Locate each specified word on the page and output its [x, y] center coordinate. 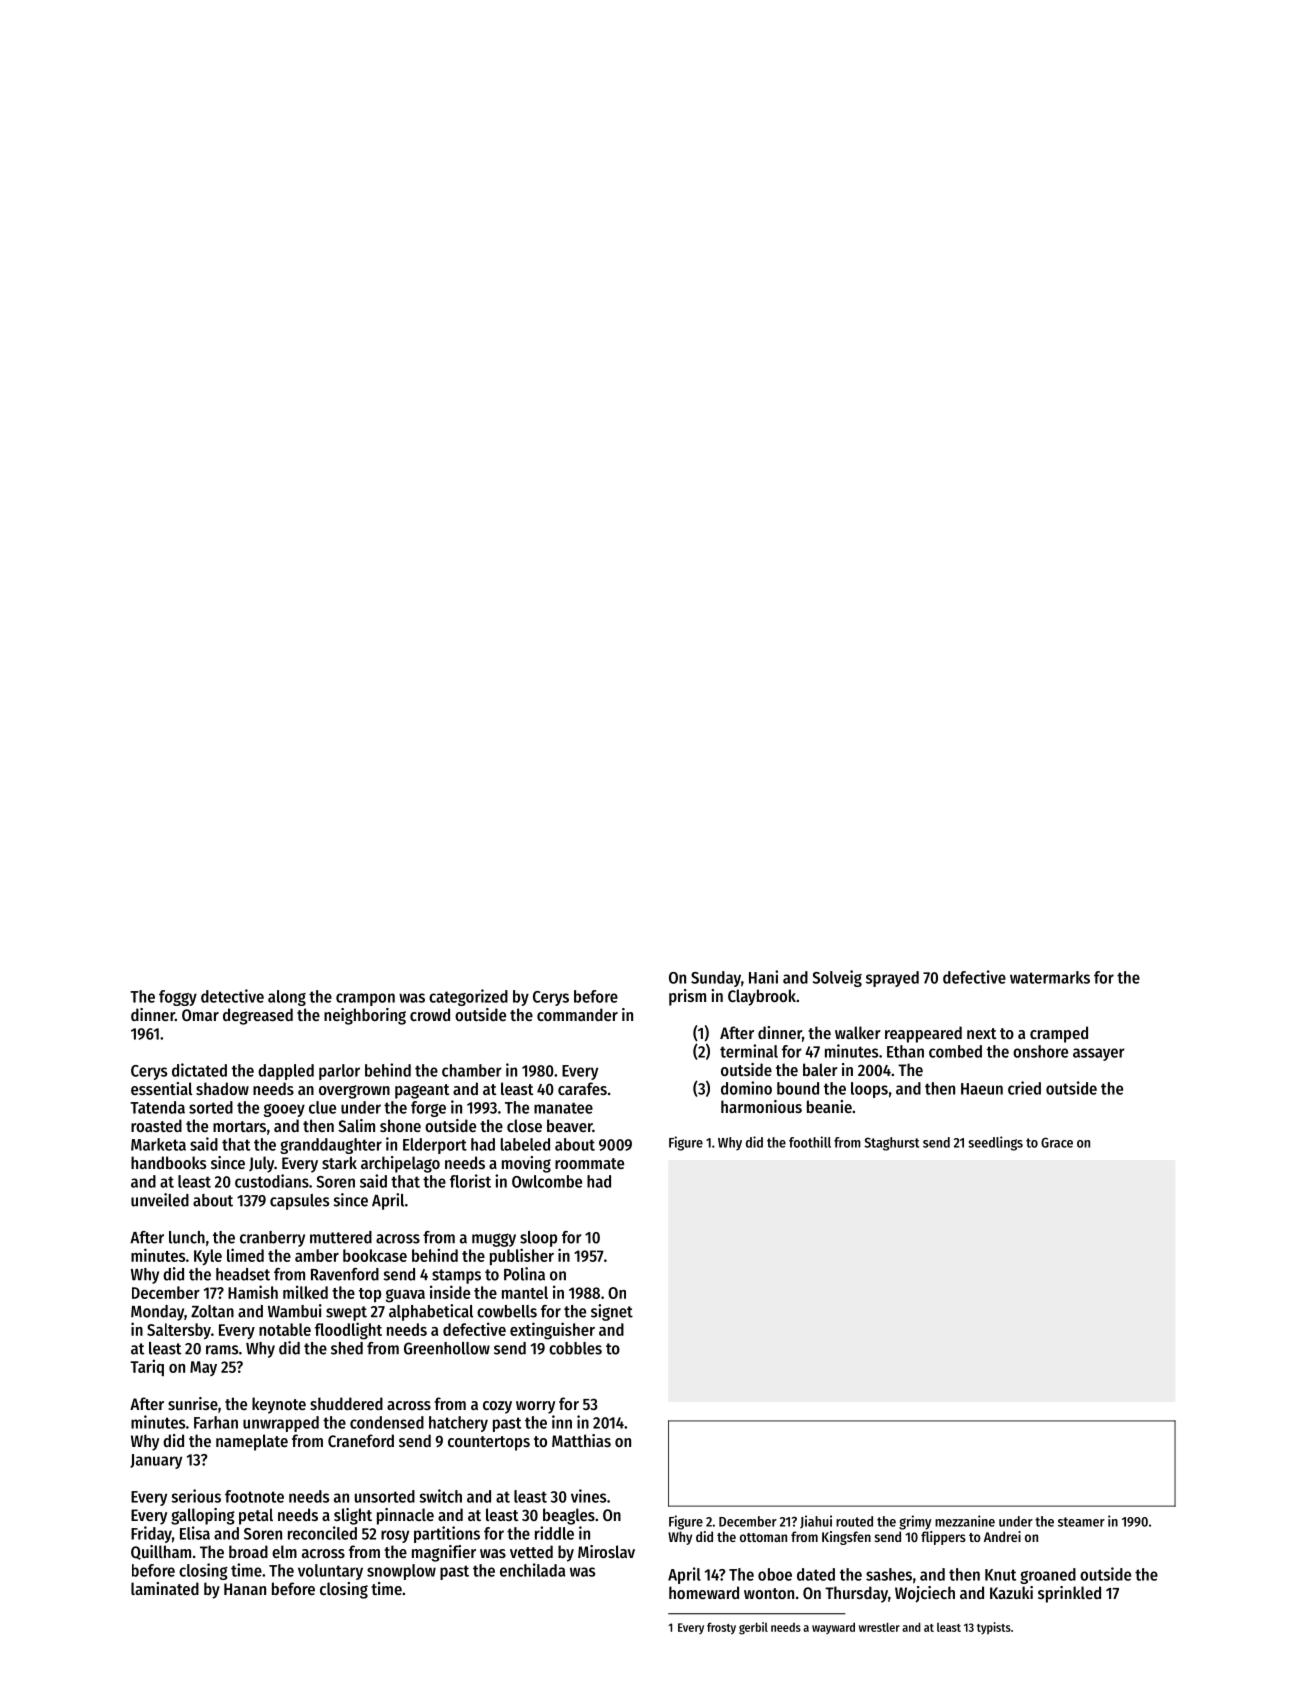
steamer [1081, 1522]
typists [994, 1628]
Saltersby [179, 1331]
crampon [365, 999]
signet [612, 1312]
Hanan [245, 1589]
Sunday [716, 979]
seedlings [995, 1143]
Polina [524, 1274]
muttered [341, 1237]
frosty [721, 1628]
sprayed [892, 979]
